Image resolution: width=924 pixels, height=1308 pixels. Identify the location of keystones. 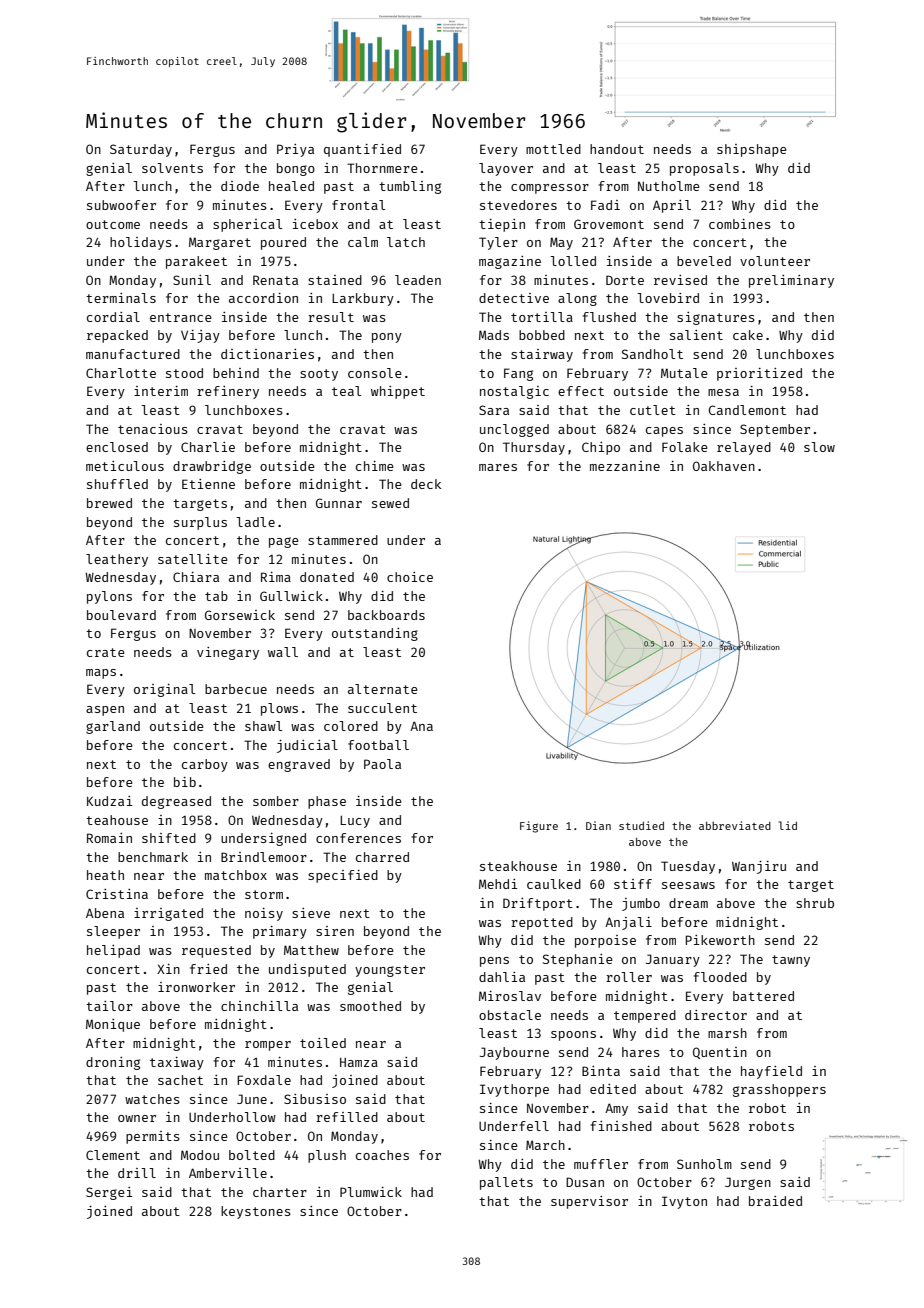
(256, 1212).
